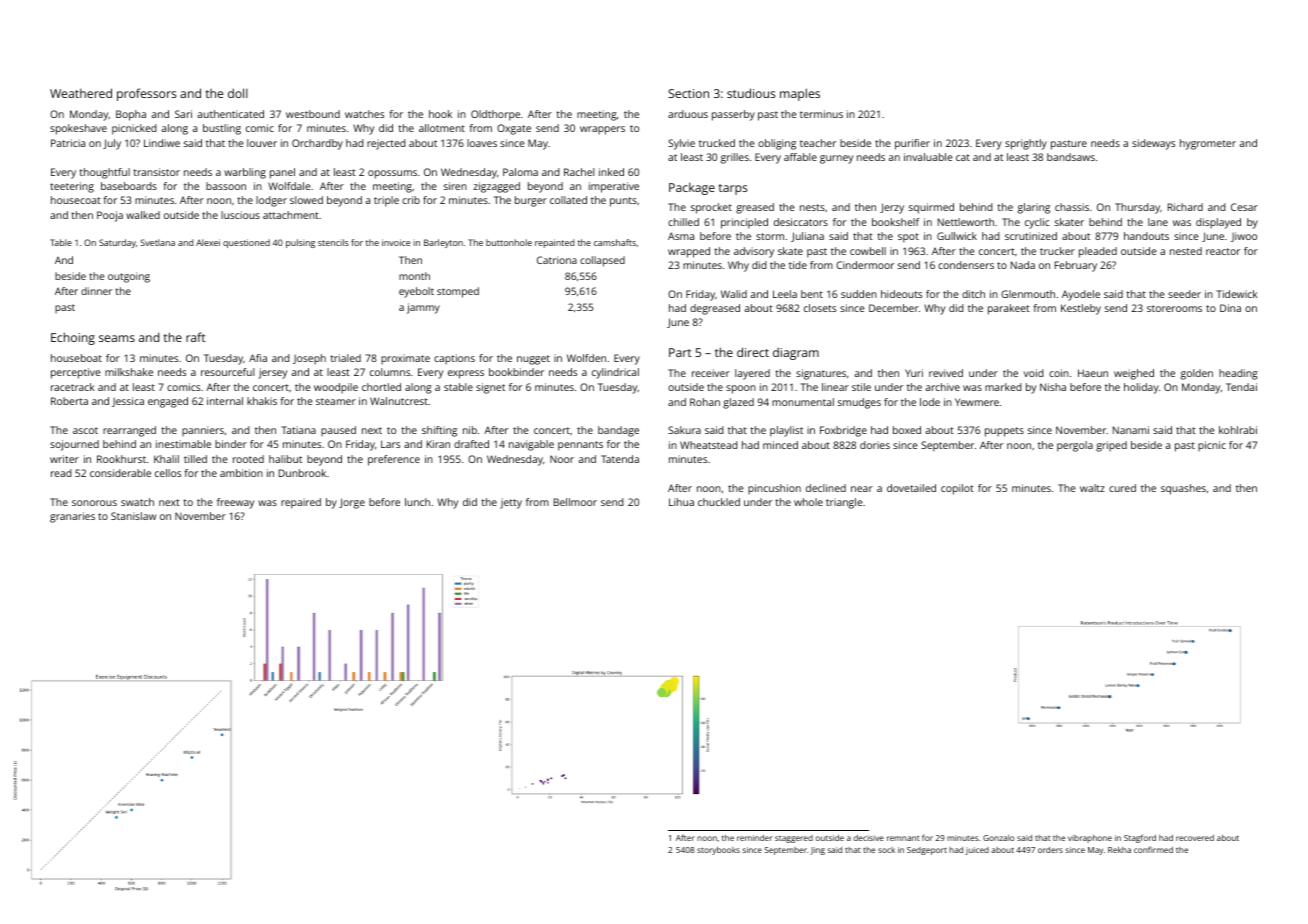 The image size is (1308, 924). Describe the element at coordinates (158, 242) in the screenshot. I see `Svetlana` at that location.
